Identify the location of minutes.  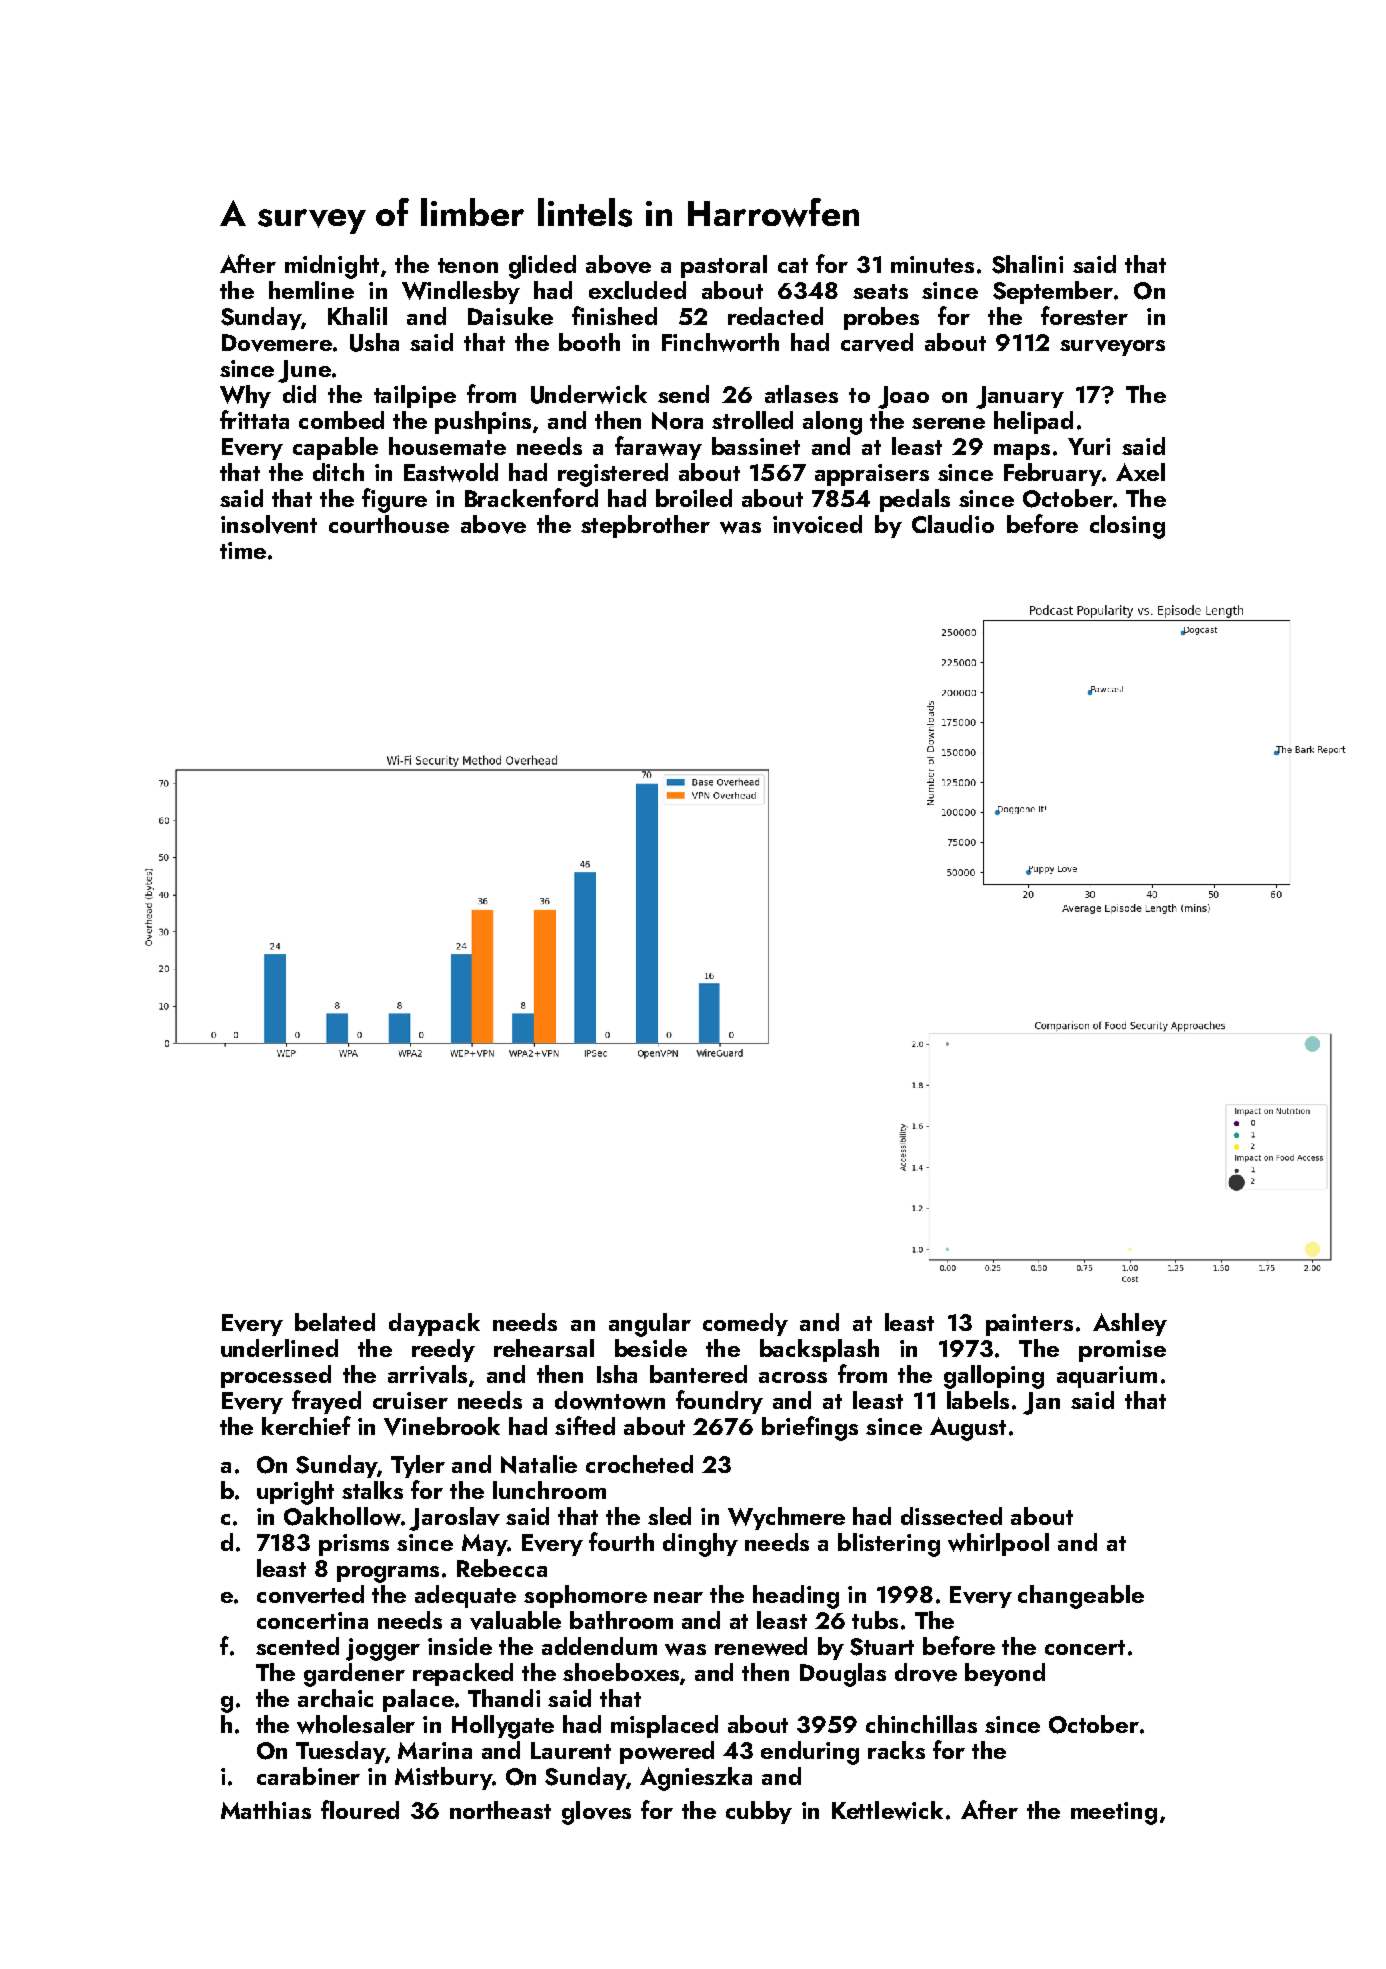
(932, 264).
